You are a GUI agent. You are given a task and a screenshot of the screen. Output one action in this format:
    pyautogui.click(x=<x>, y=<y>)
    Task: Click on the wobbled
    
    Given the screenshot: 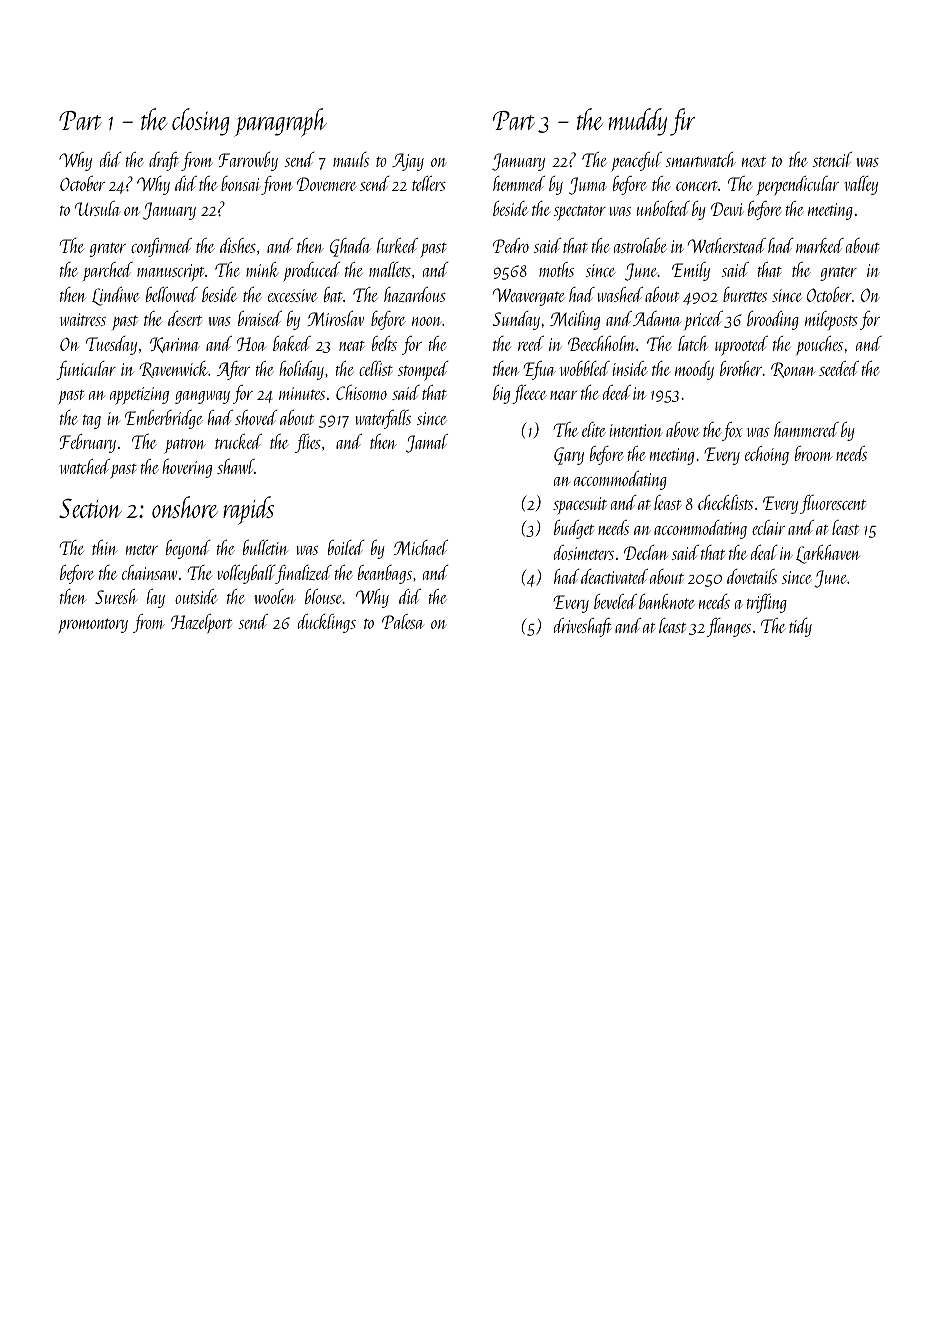 What is the action you would take?
    pyautogui.click(x=585, y=368)
